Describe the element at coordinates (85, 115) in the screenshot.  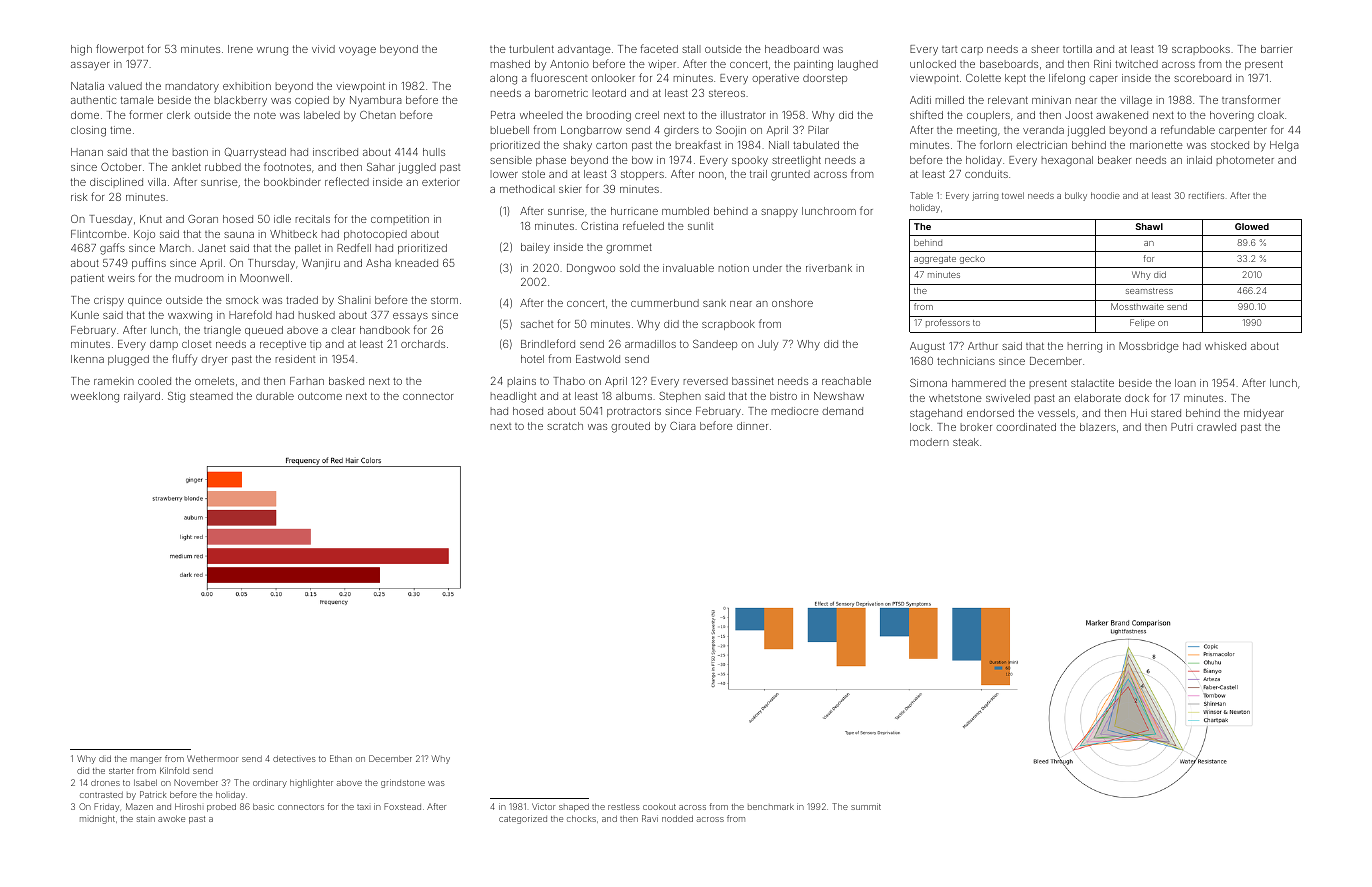
I see `dome` at that location.
